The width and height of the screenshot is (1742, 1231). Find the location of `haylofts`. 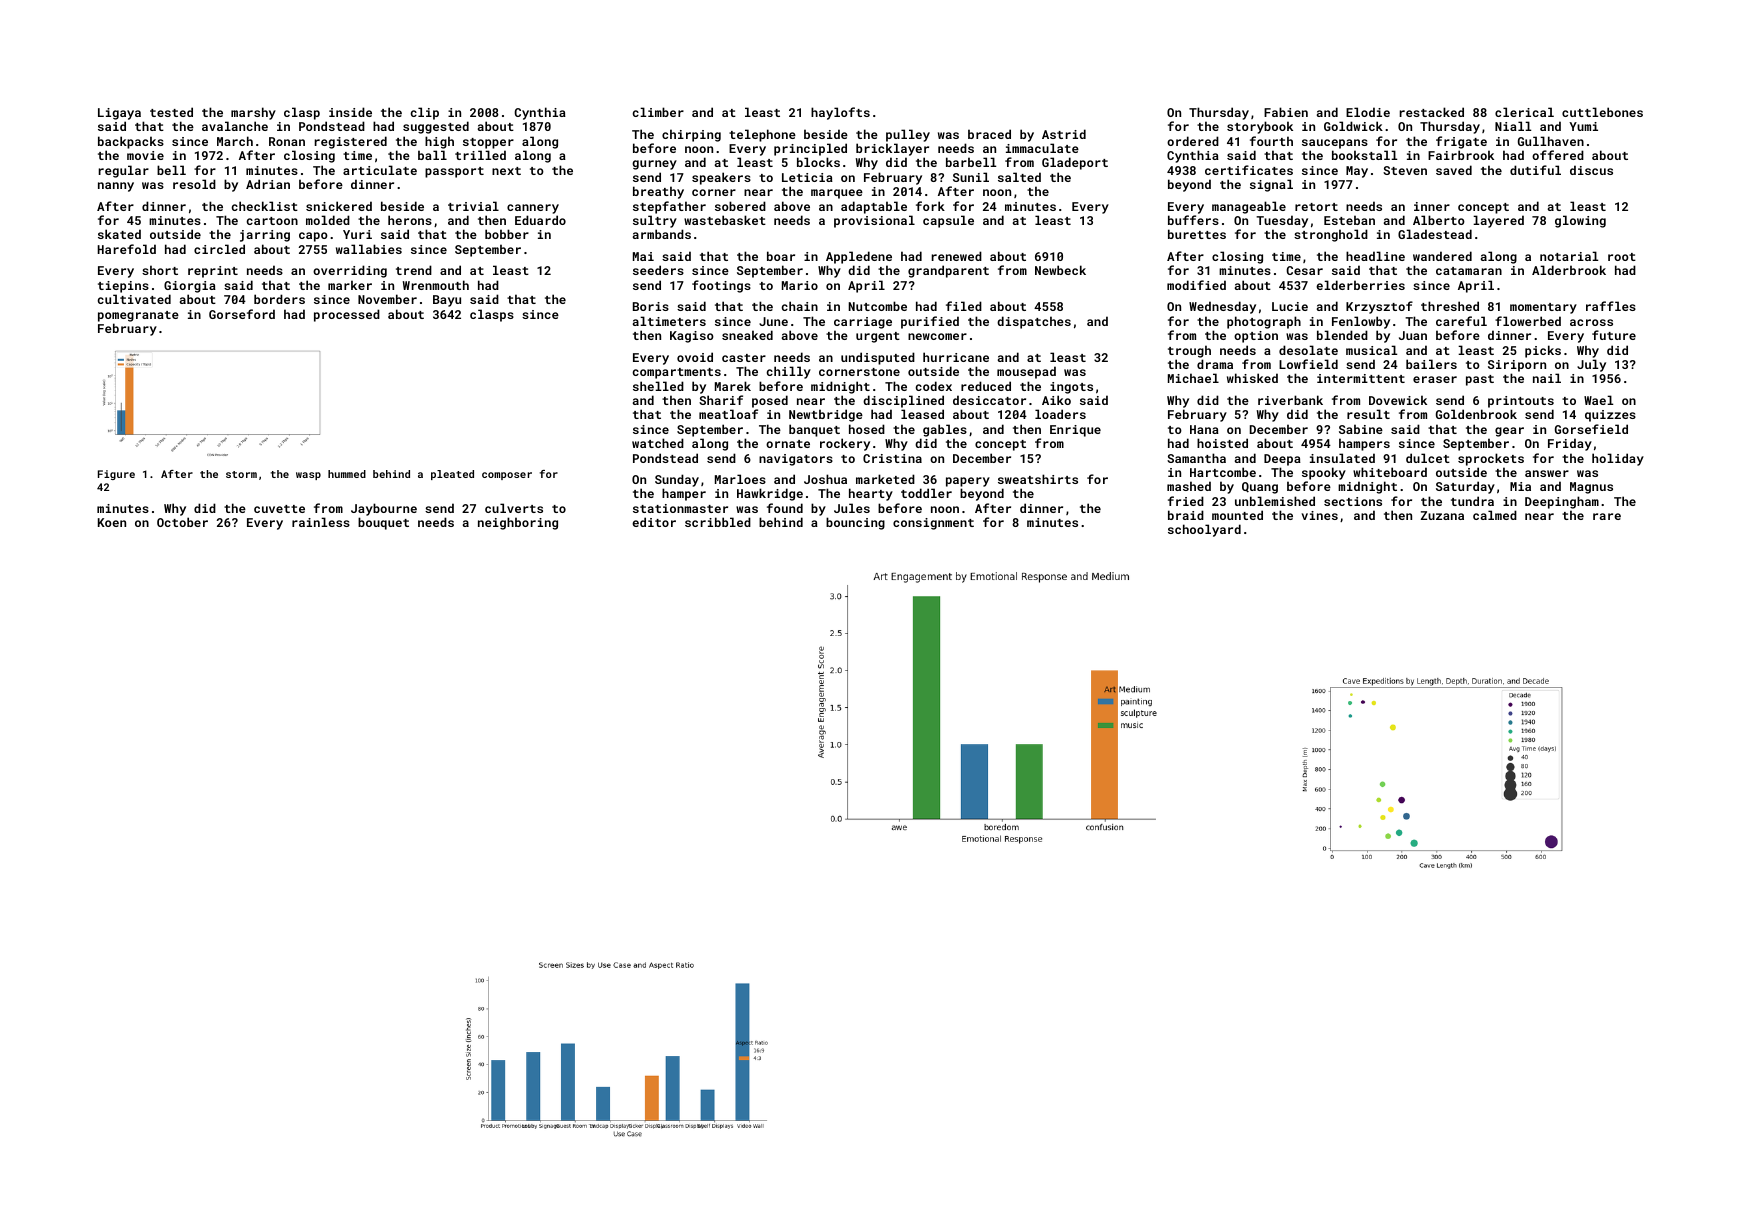

haylofts is located at coordinates (840, 113).
